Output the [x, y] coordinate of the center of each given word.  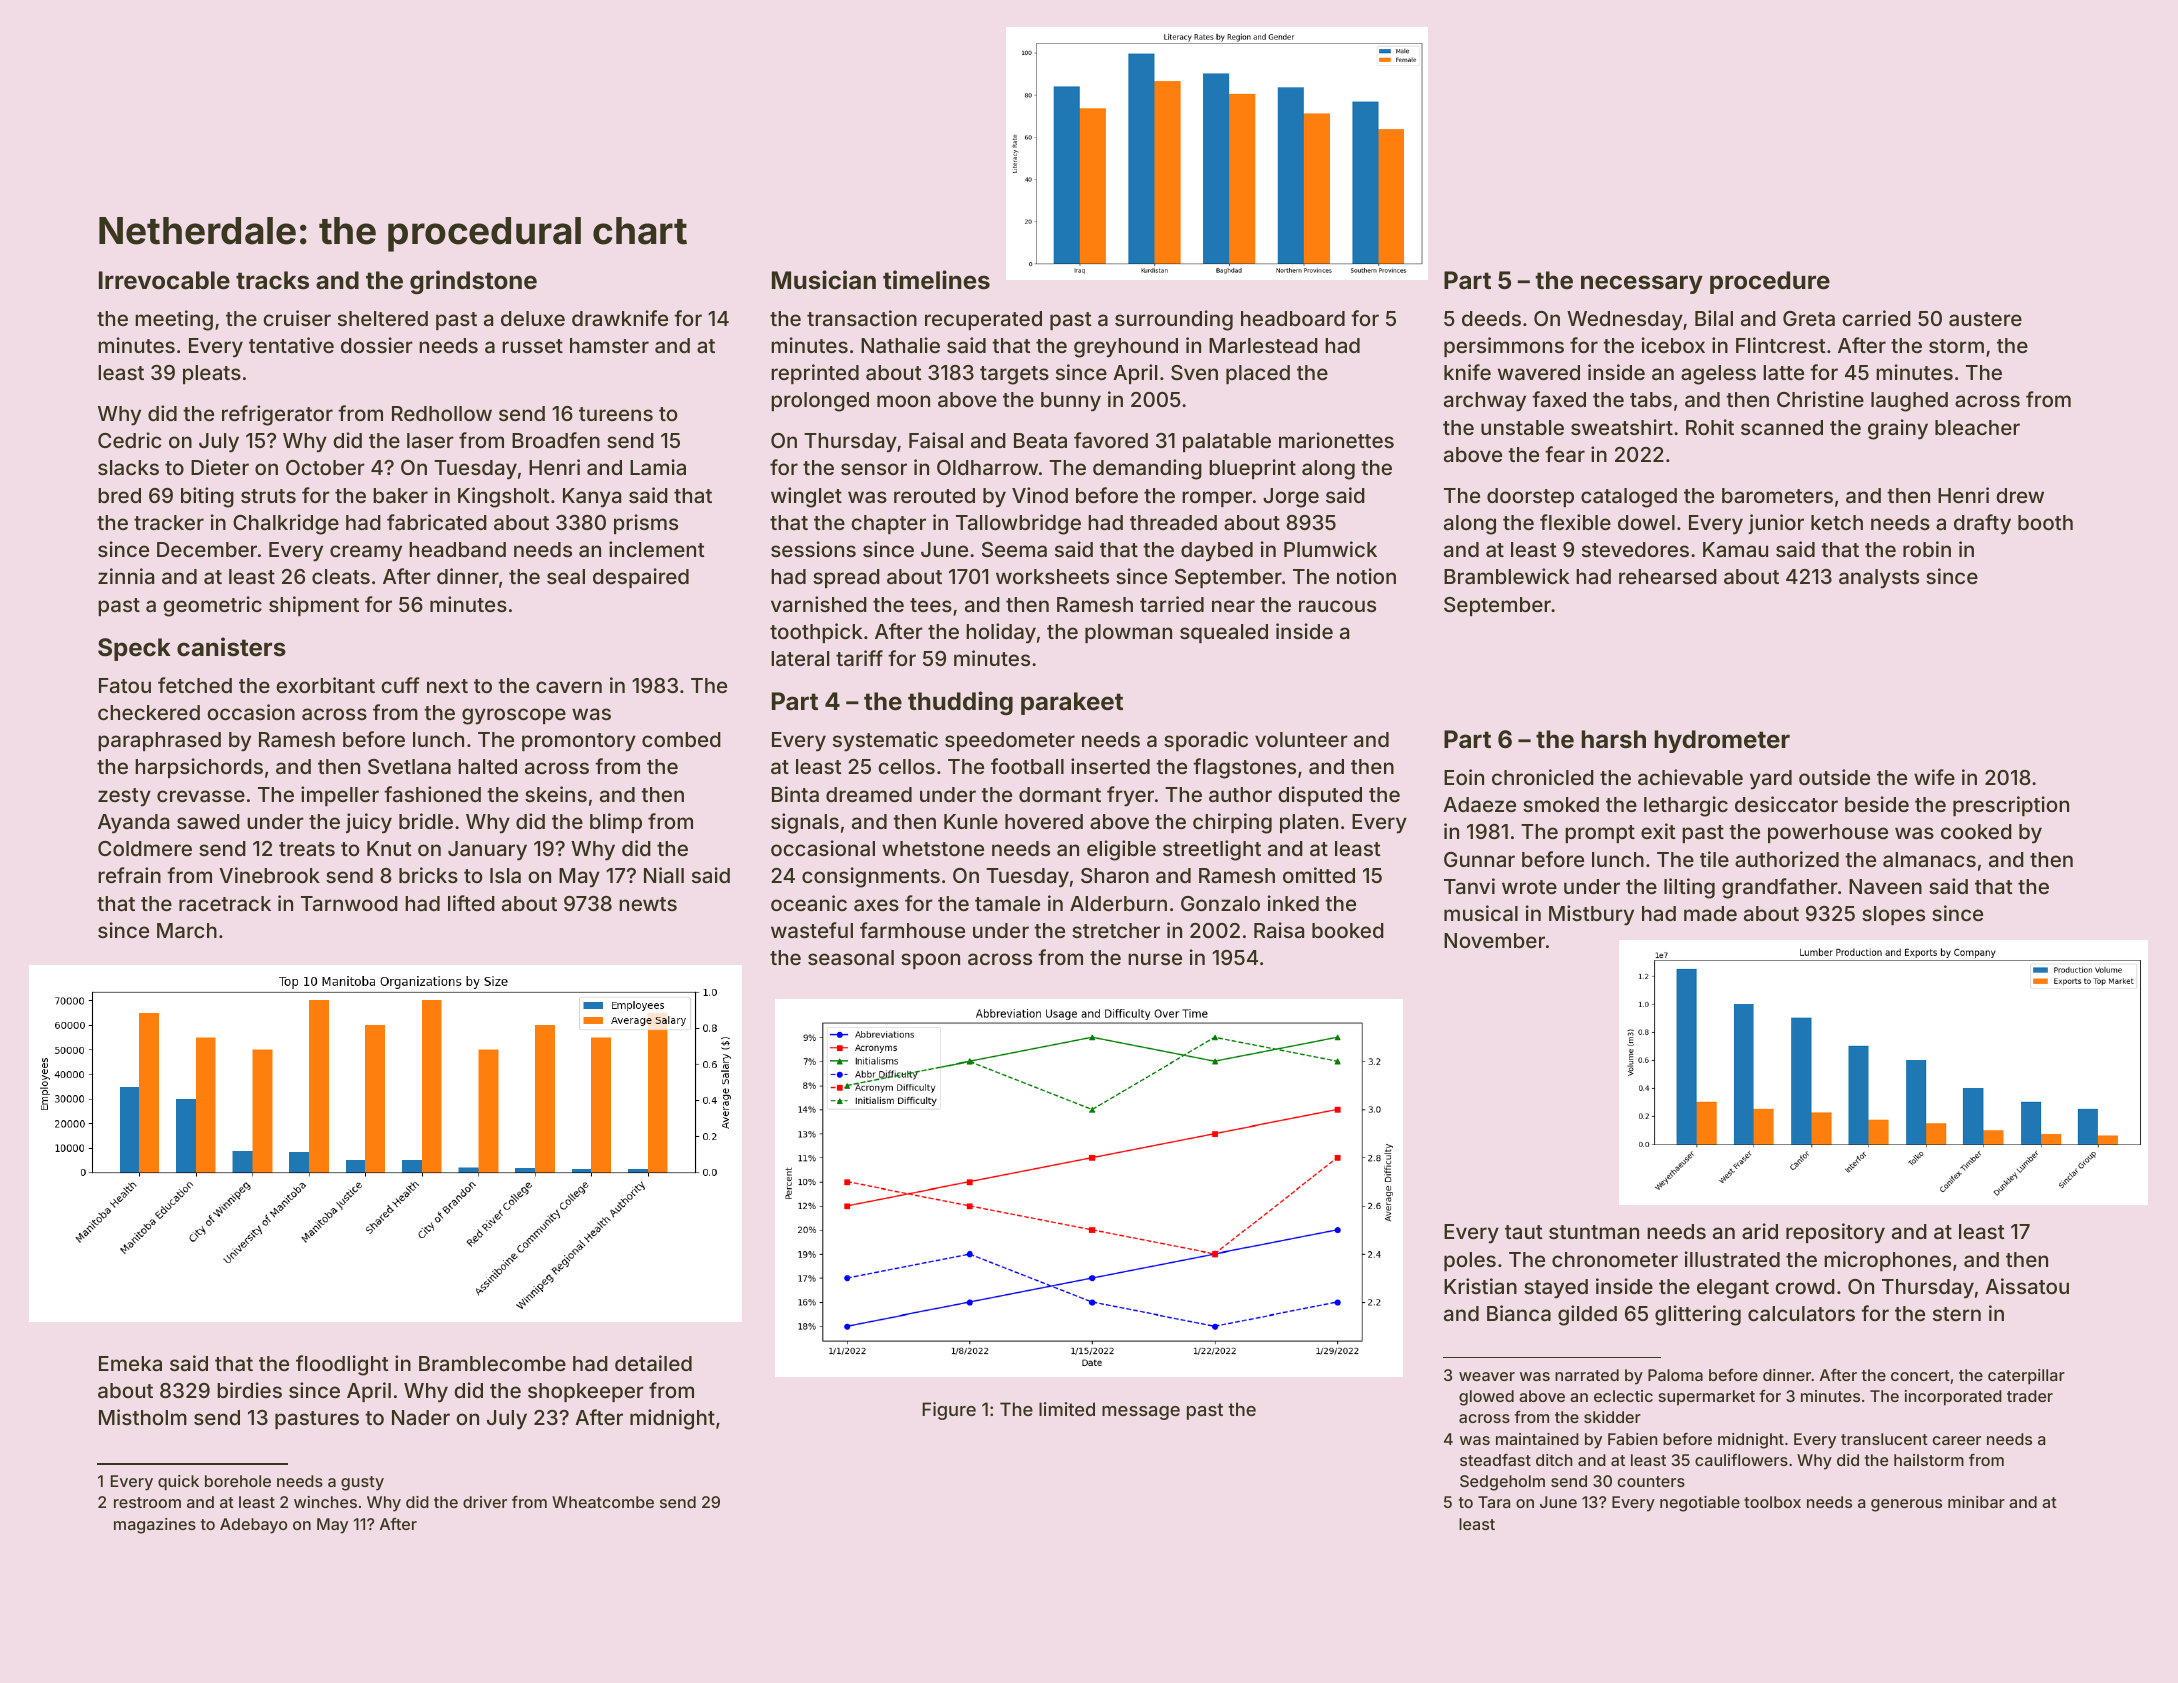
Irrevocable [164, 280]
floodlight [342, 1365]
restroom [147, 1502]
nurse [1155, 959]
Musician [824, 280]
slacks [128, 467]
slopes [1893, 915]
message [1141, 1413]
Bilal [1714, 318]
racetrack [225, 903]
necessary [1642, 284]
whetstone [933, 848]
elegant [1733, 1289]
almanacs [1929, 859]
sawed [208, 821]
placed [1258, 374]
